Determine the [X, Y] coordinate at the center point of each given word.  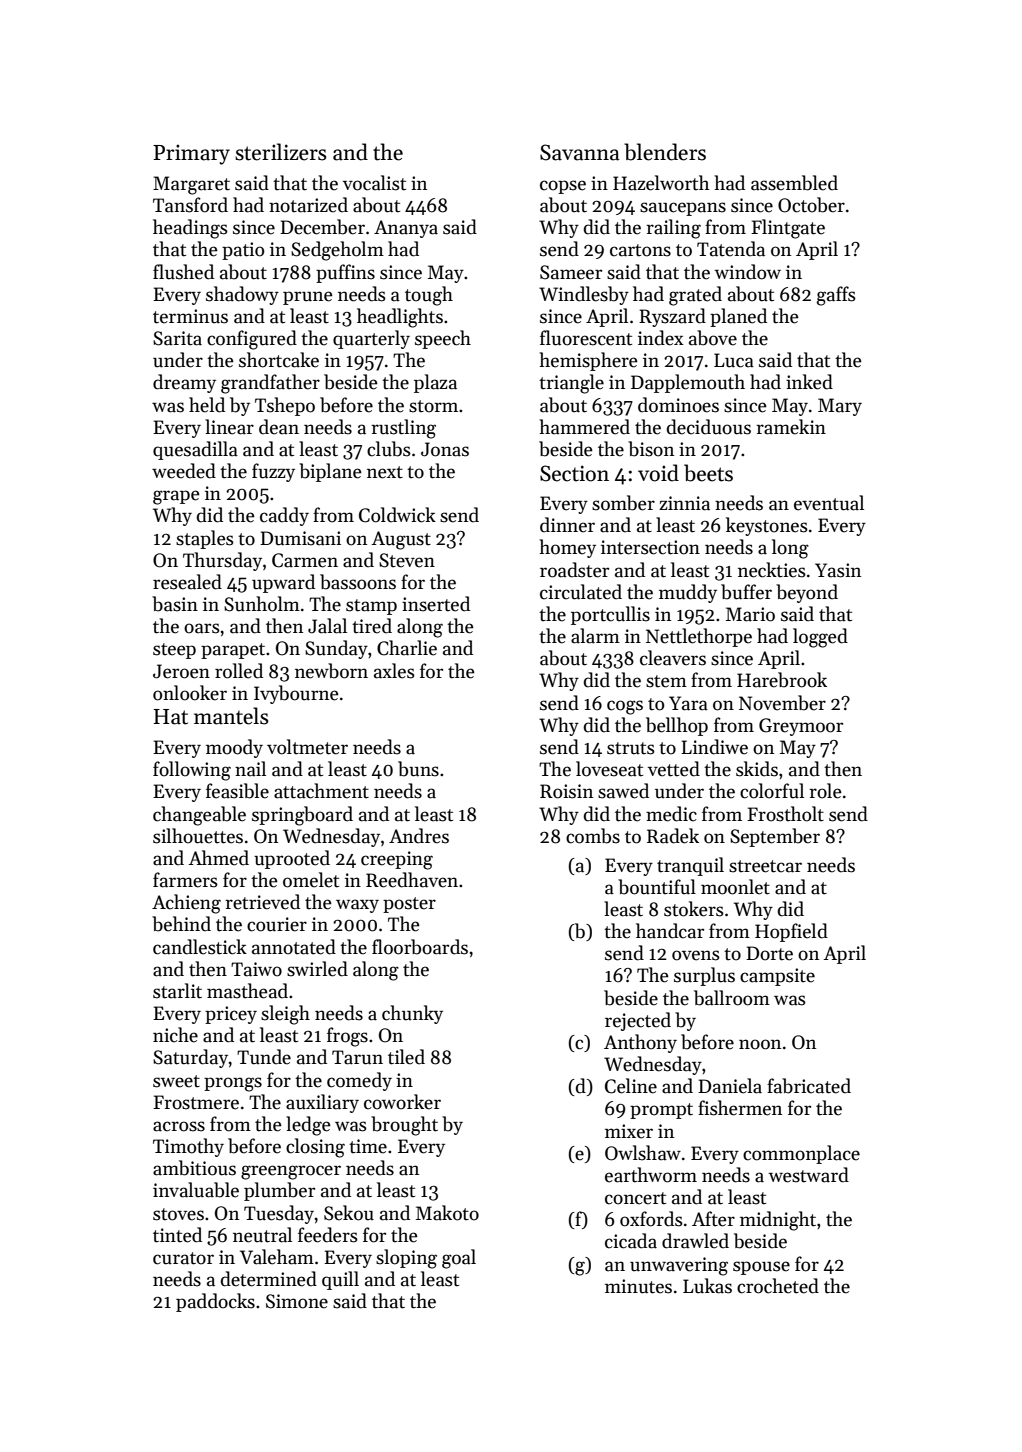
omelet [311, 880]
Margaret [191, 185]
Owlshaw [643, 1153]
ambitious [194, 1168]
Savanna [580, 152]
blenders [665, 152]
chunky [412, 1014]
